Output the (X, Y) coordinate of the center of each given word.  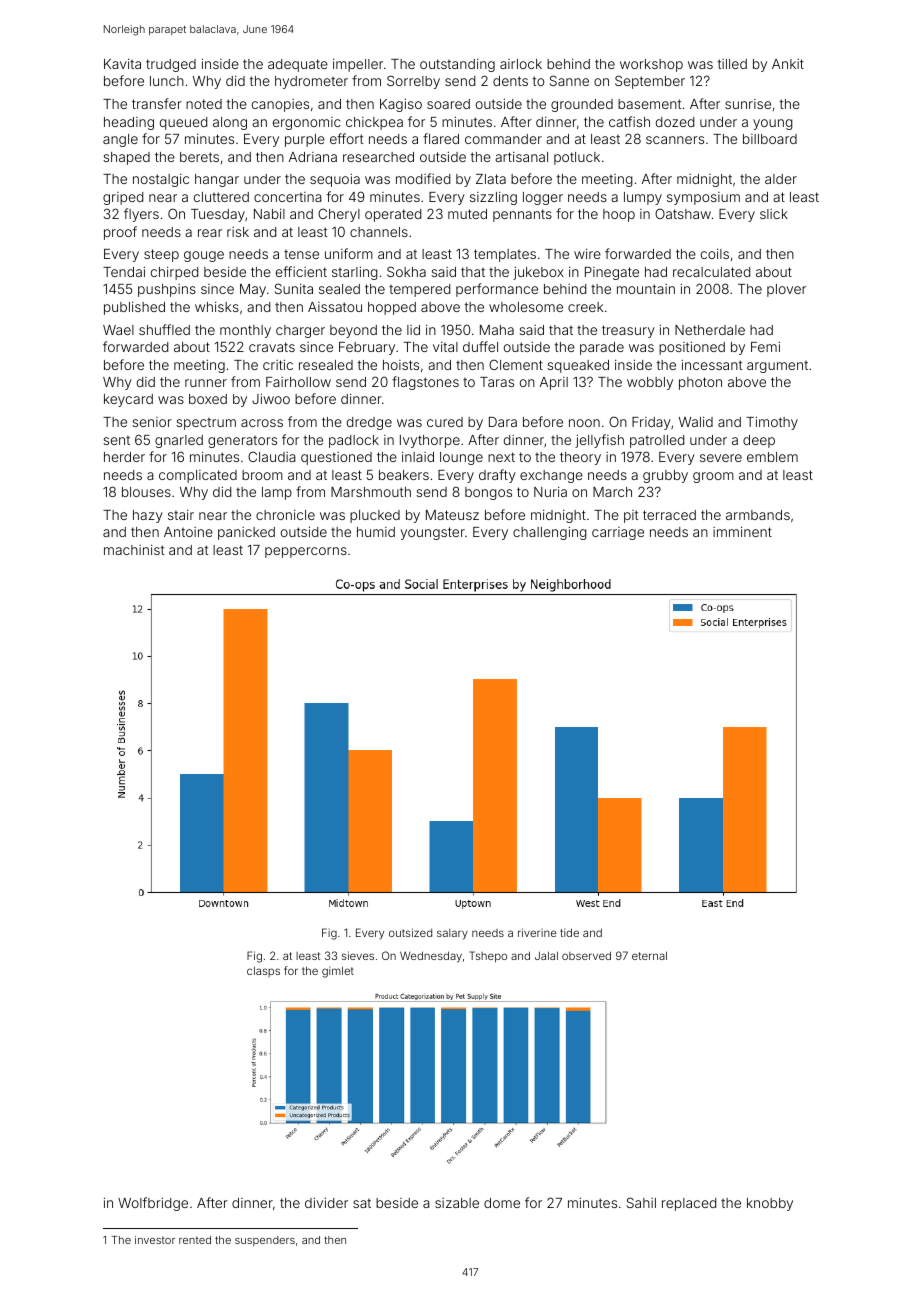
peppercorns (306, 552)
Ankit (788, 64)
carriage (618, 533)
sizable (457, 1203)
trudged (171, 65)
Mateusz (452, 515)
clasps (263, 972)
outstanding (457, 65)
